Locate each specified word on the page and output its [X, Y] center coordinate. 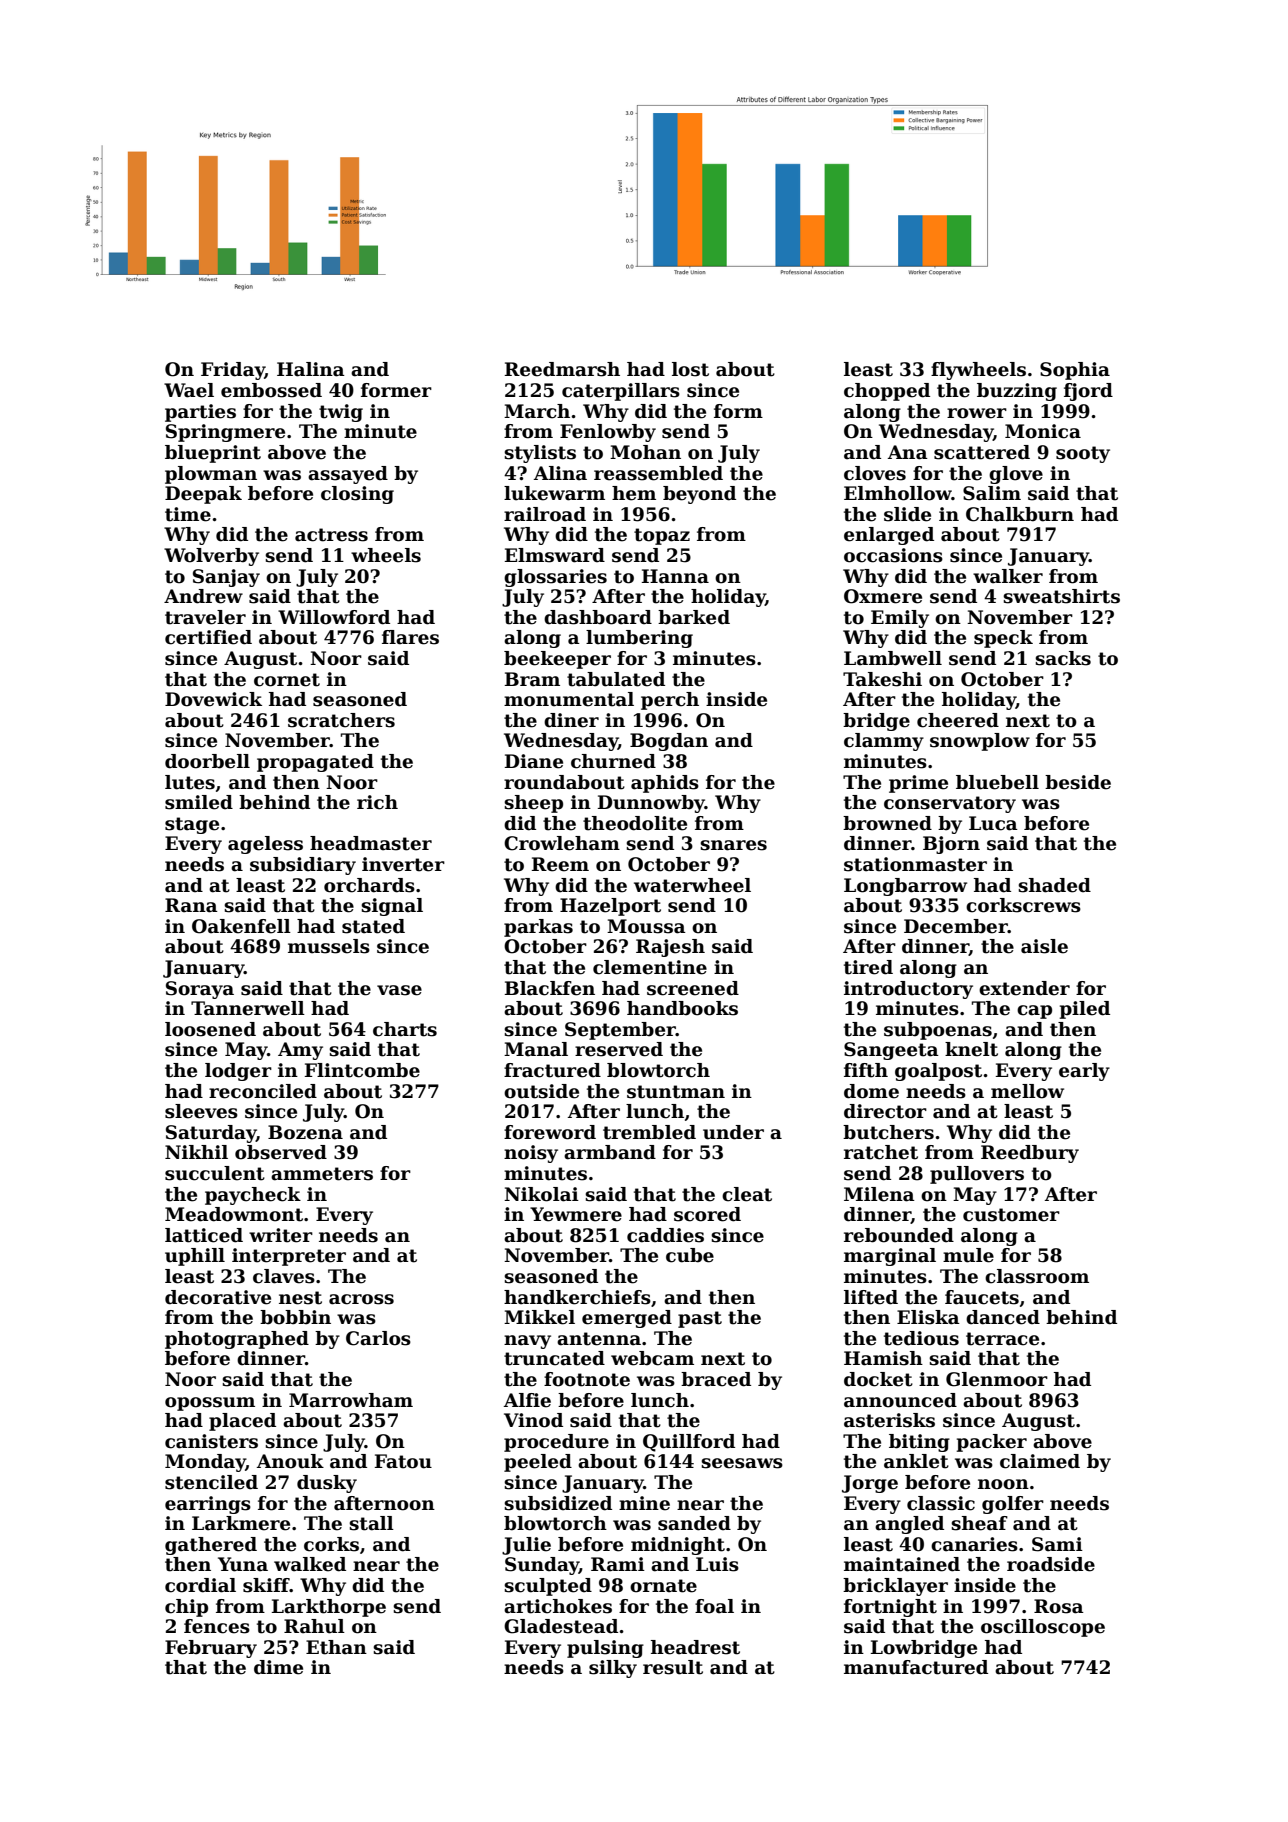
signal [392, 907]
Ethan [336, 1647]
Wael [189, 390]
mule [968, 1255]
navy [527, 1342]
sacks [1063, 658]
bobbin [295, 1317]
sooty [1083, 454]
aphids [665, 784]
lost [690, 369]
